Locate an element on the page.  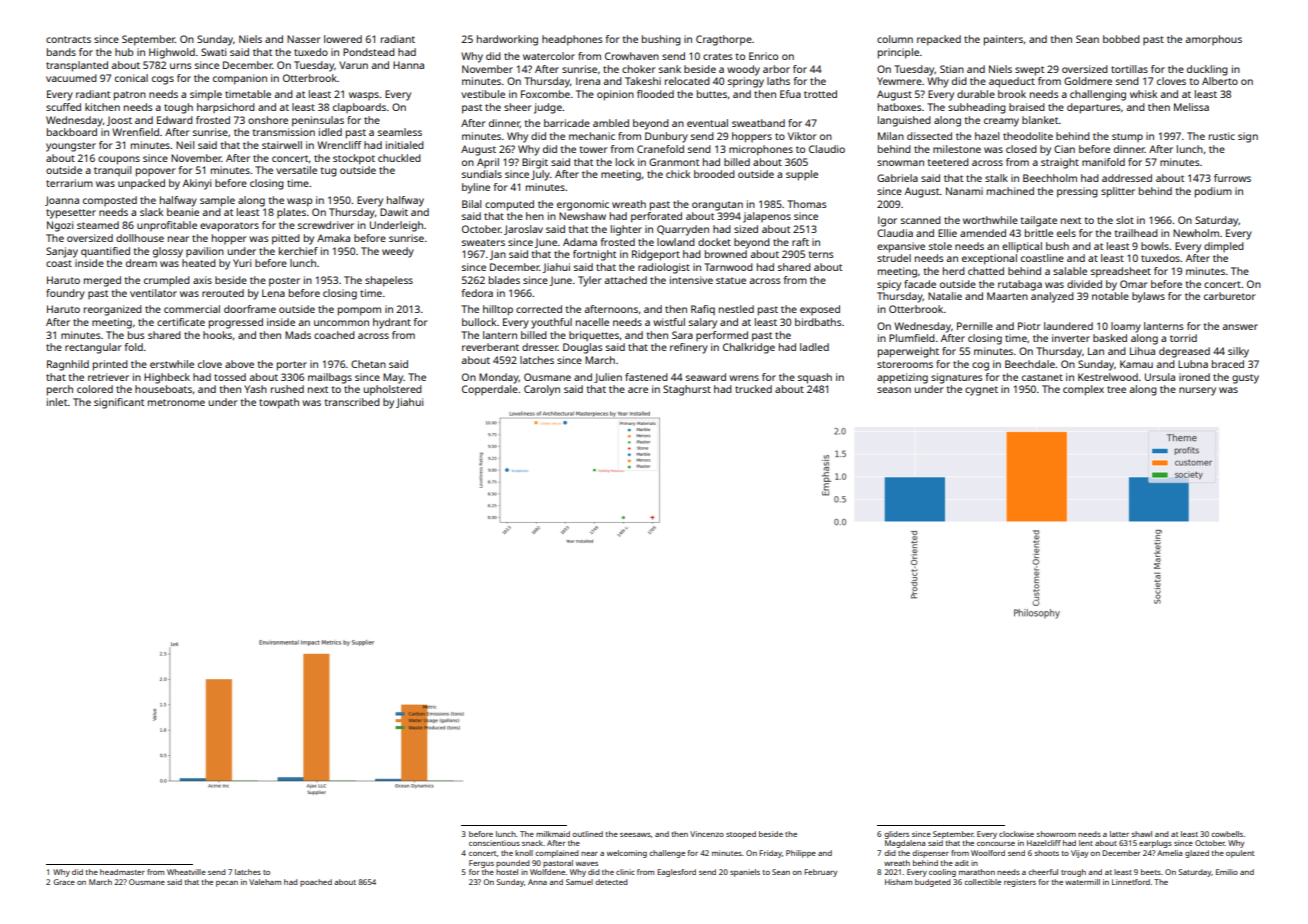
sample is located at coordinates (217, 201).
